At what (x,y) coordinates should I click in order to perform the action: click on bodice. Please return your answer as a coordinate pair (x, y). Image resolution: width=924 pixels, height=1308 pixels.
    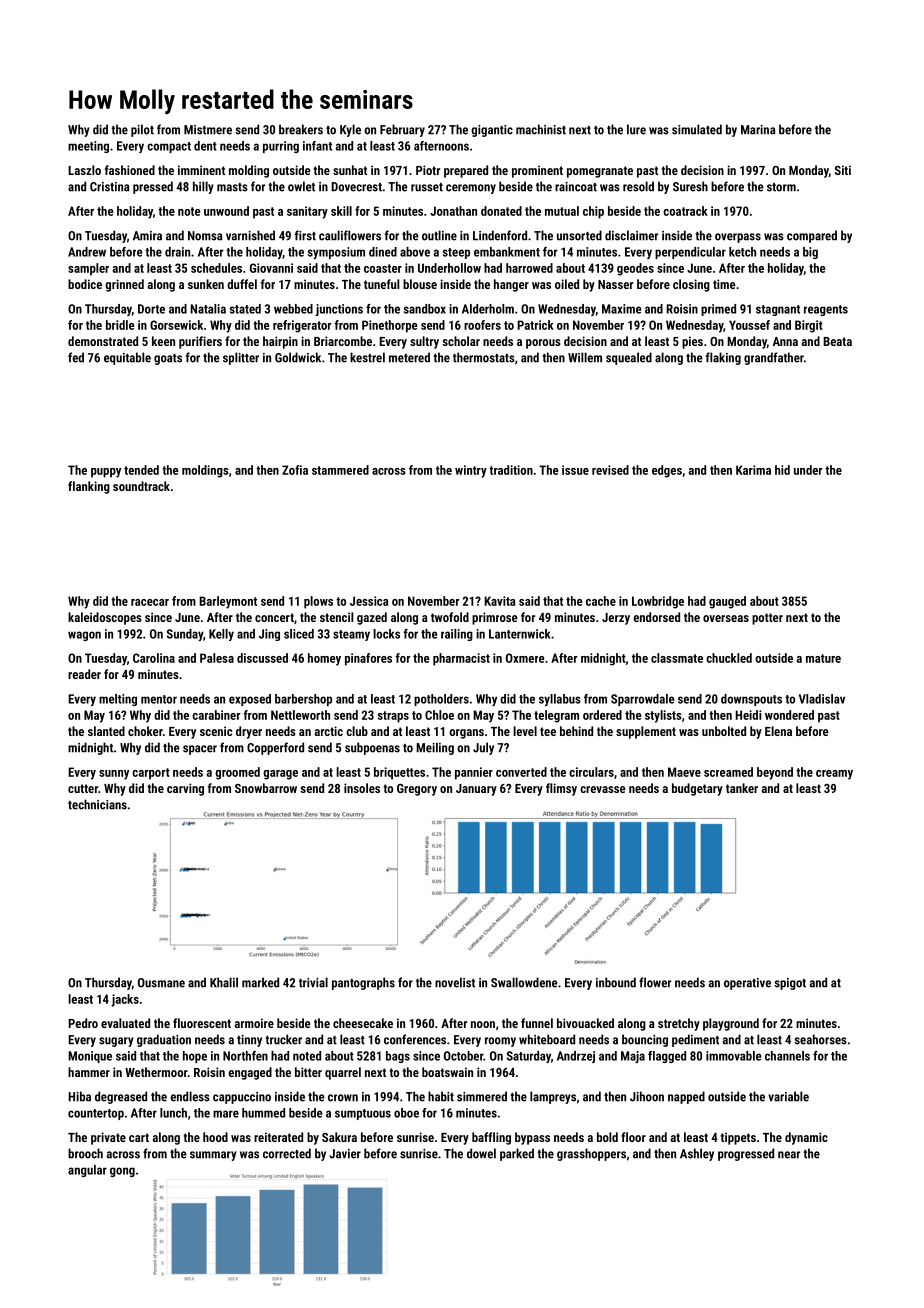
    Looking at the image, I should click on (85, 284).
